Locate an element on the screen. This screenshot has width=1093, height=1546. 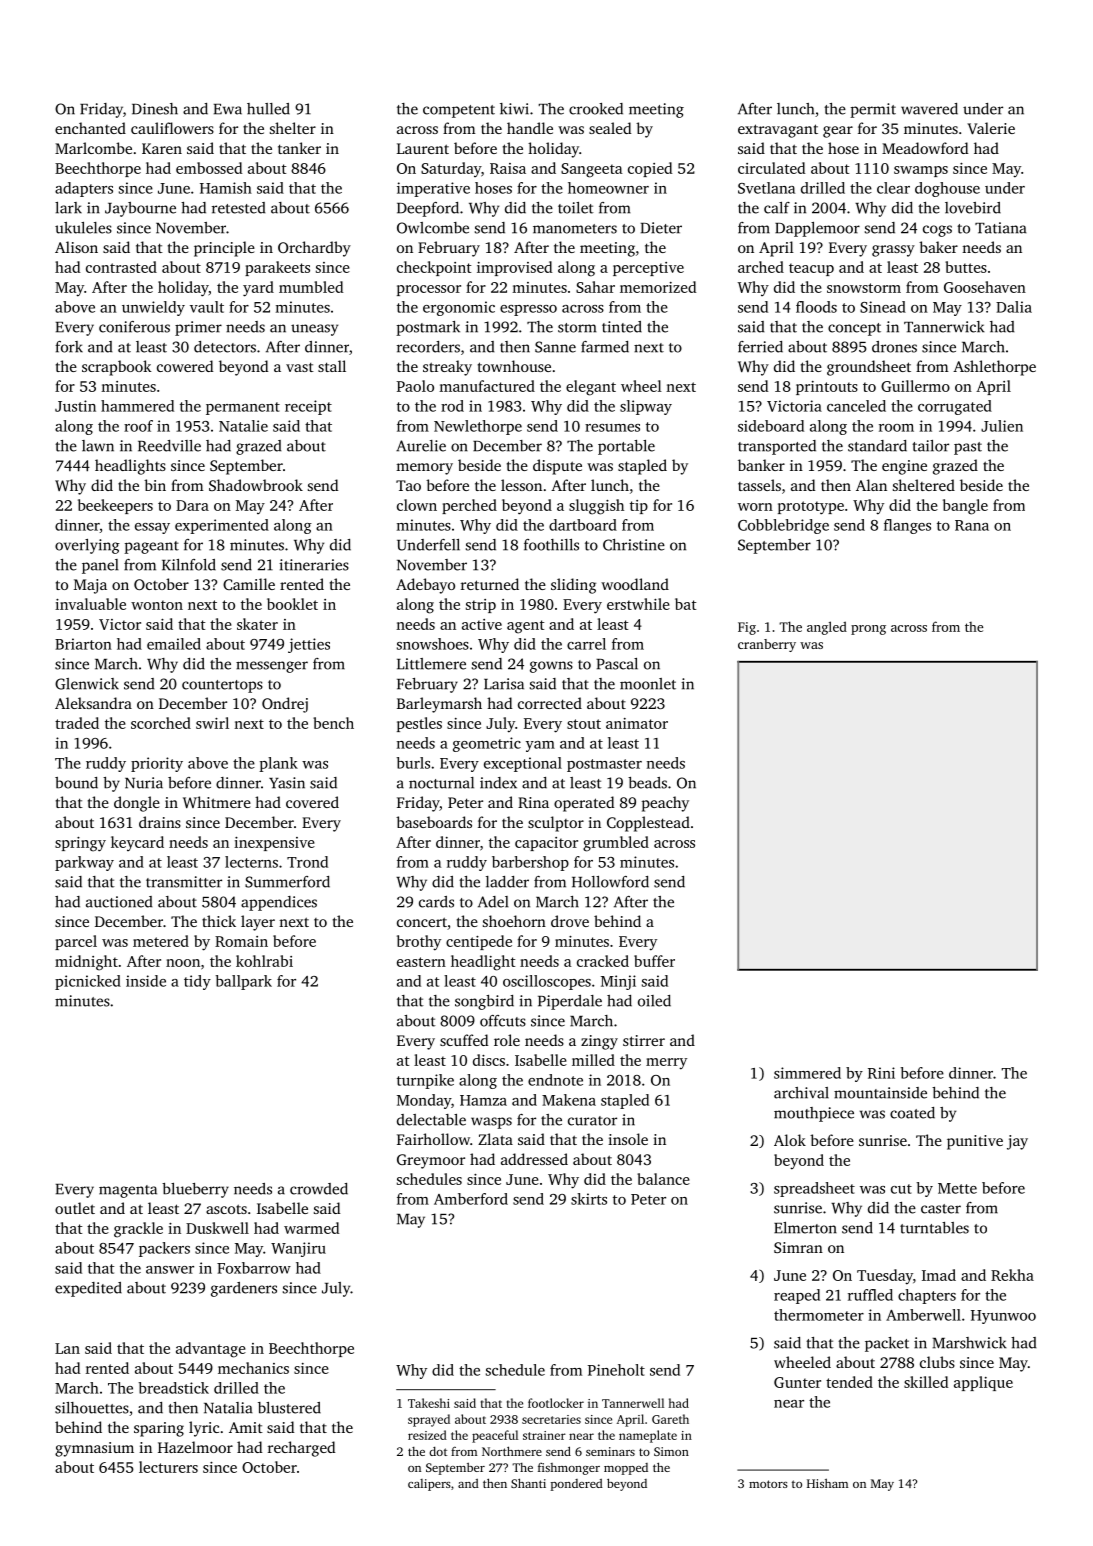
pondered is located at coordinates (577, 1485).
